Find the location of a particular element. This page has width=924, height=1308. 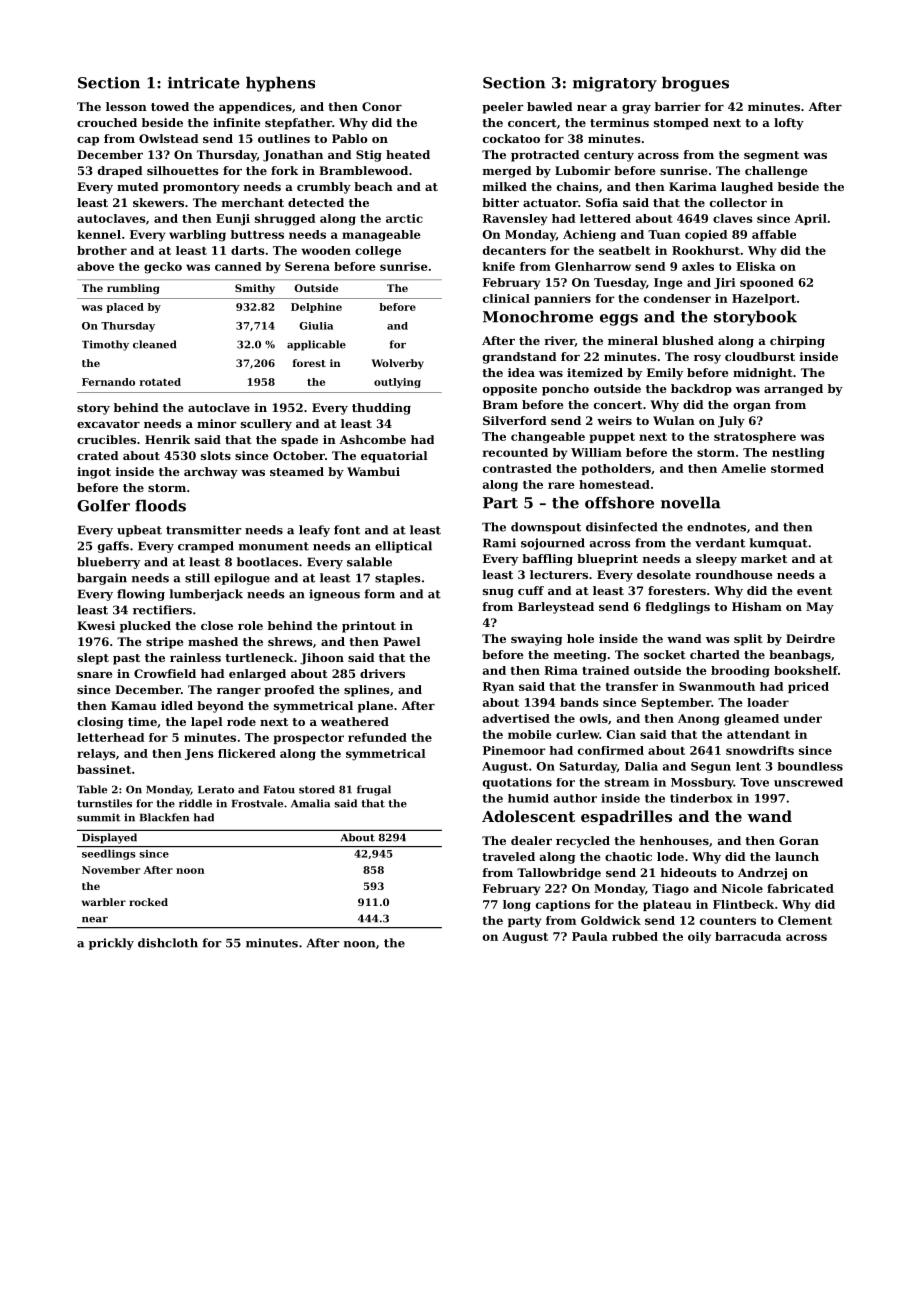

April is located at coordinates (811, 219).
